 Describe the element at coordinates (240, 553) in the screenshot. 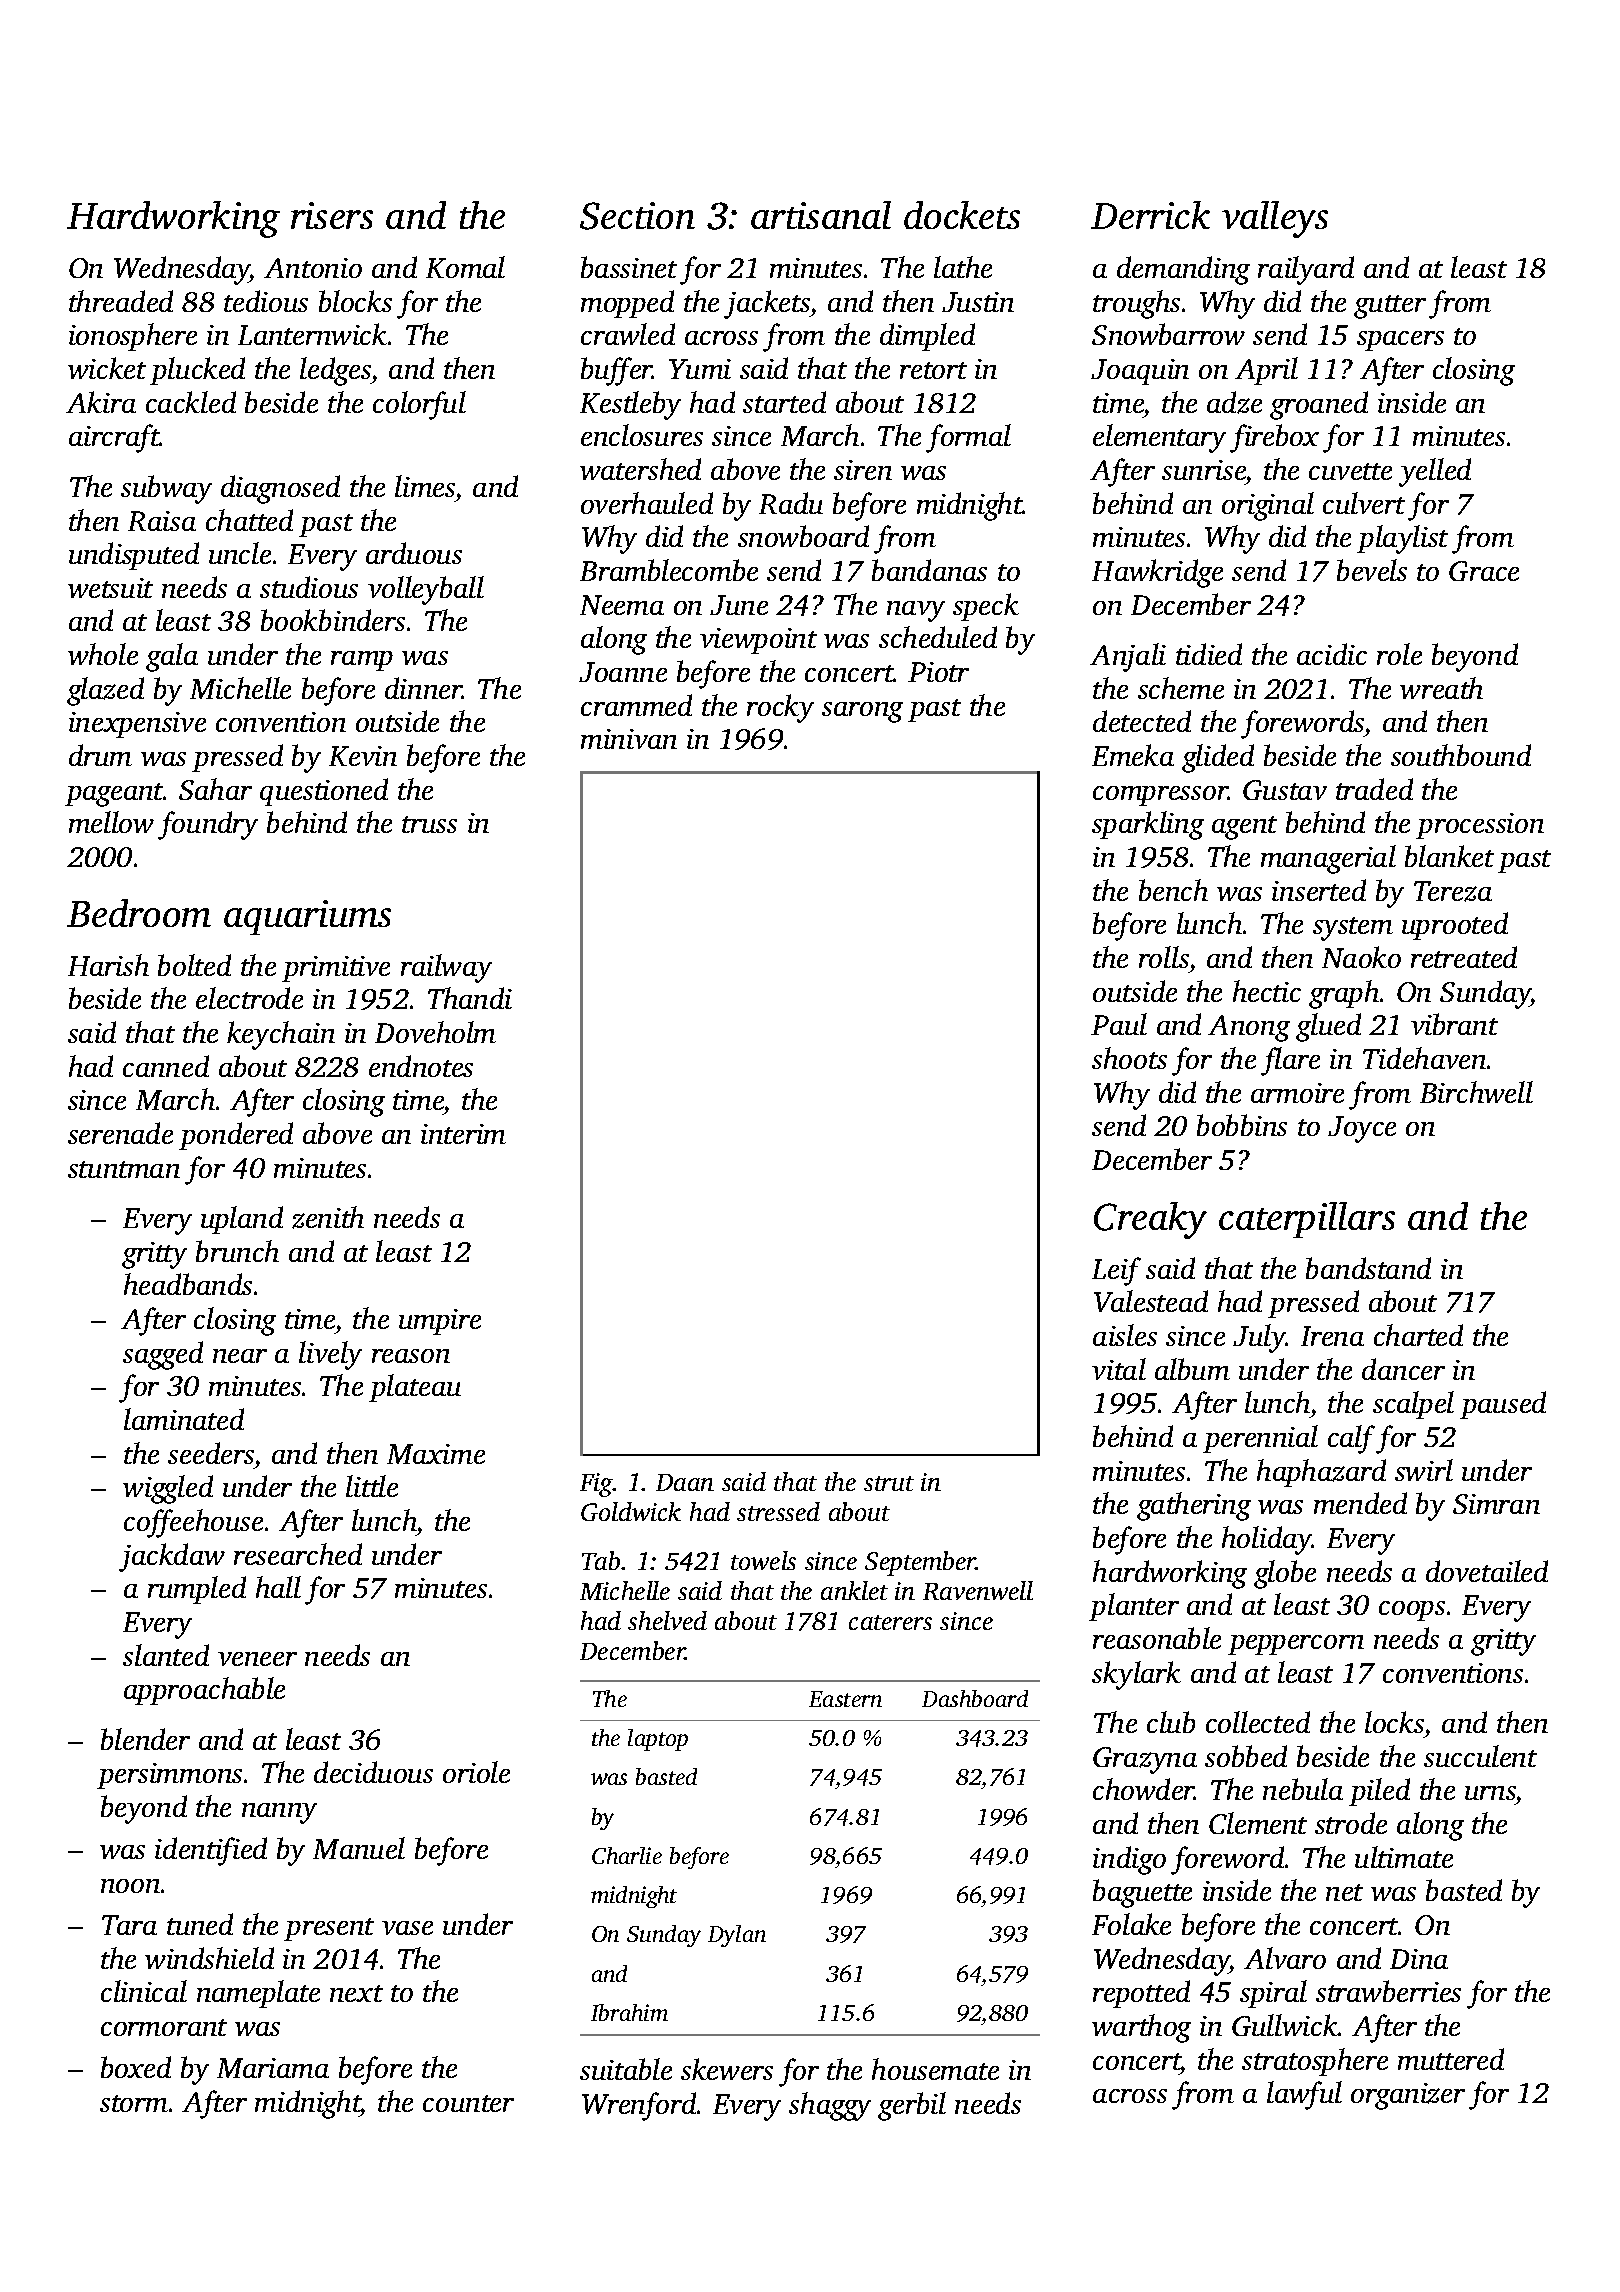

I see `uncle` at that location.
